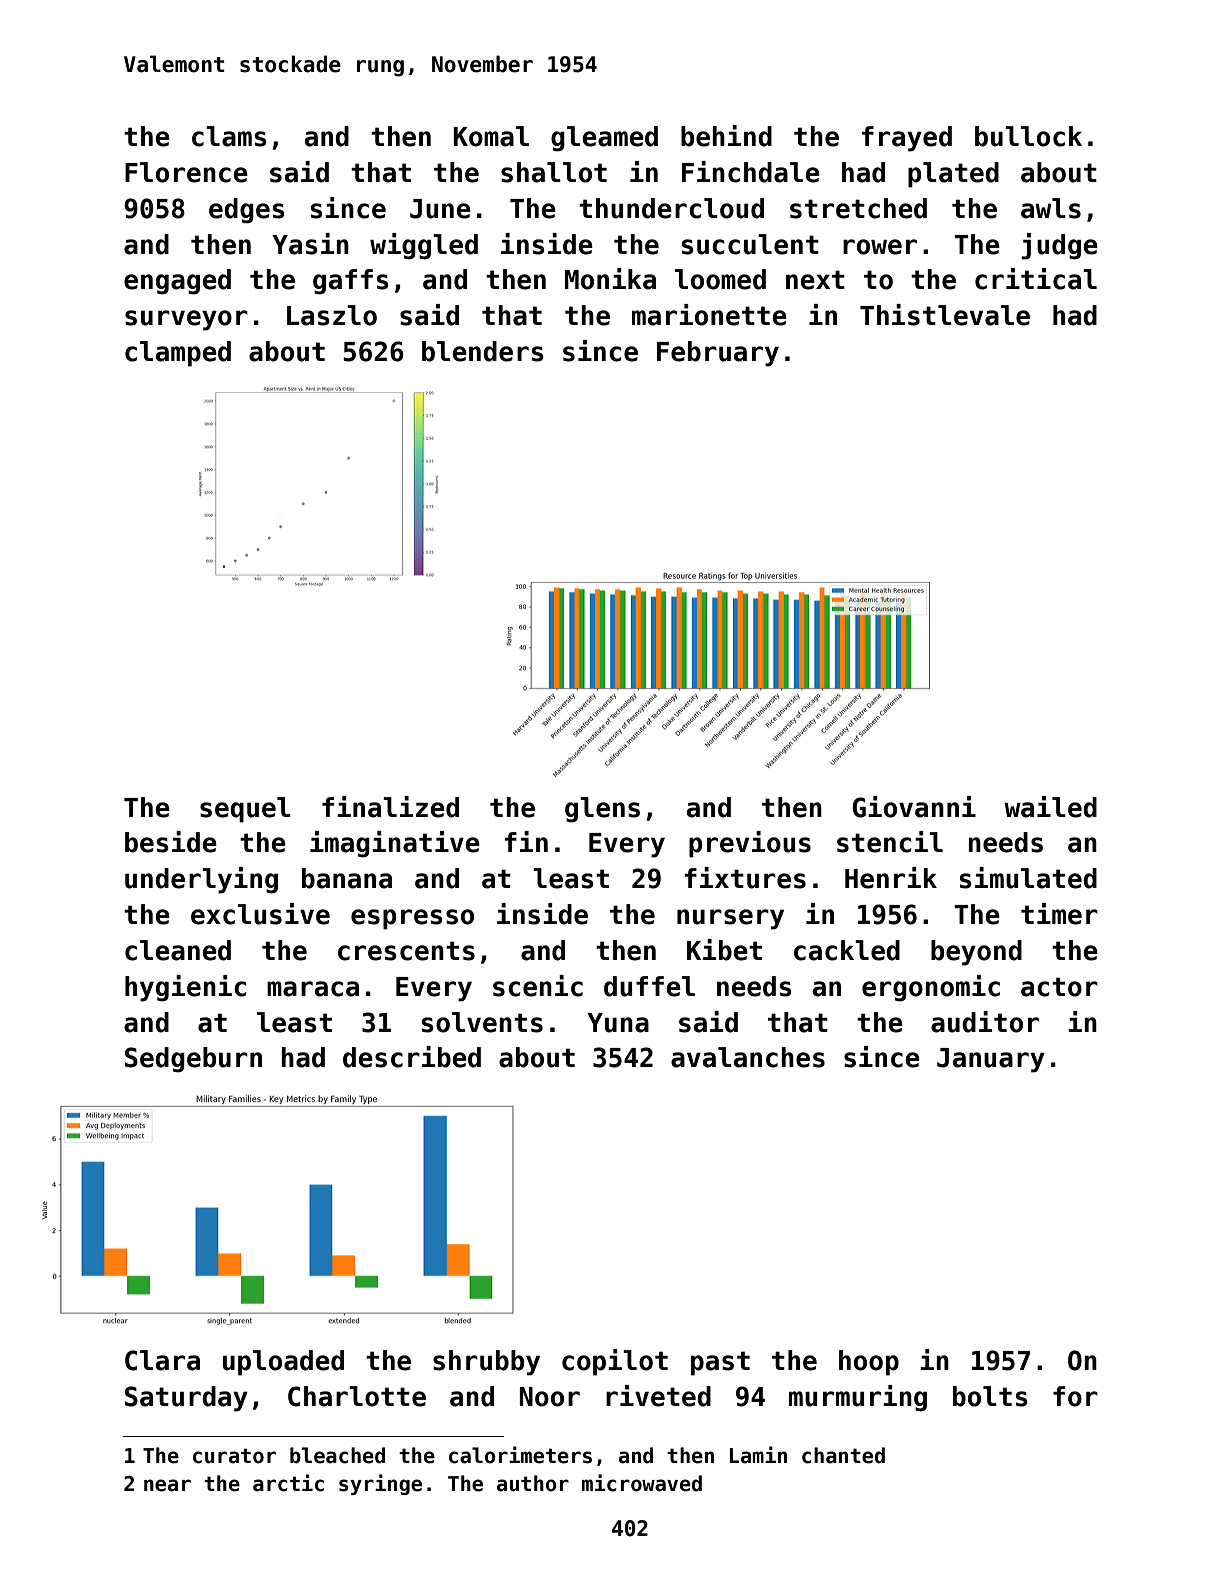 The width and height of the screenshot is (1222, 1581). What do you see at coordinates (178, 354) in the screenshot?
I see `clamped` at bounding box center [178, 354].
